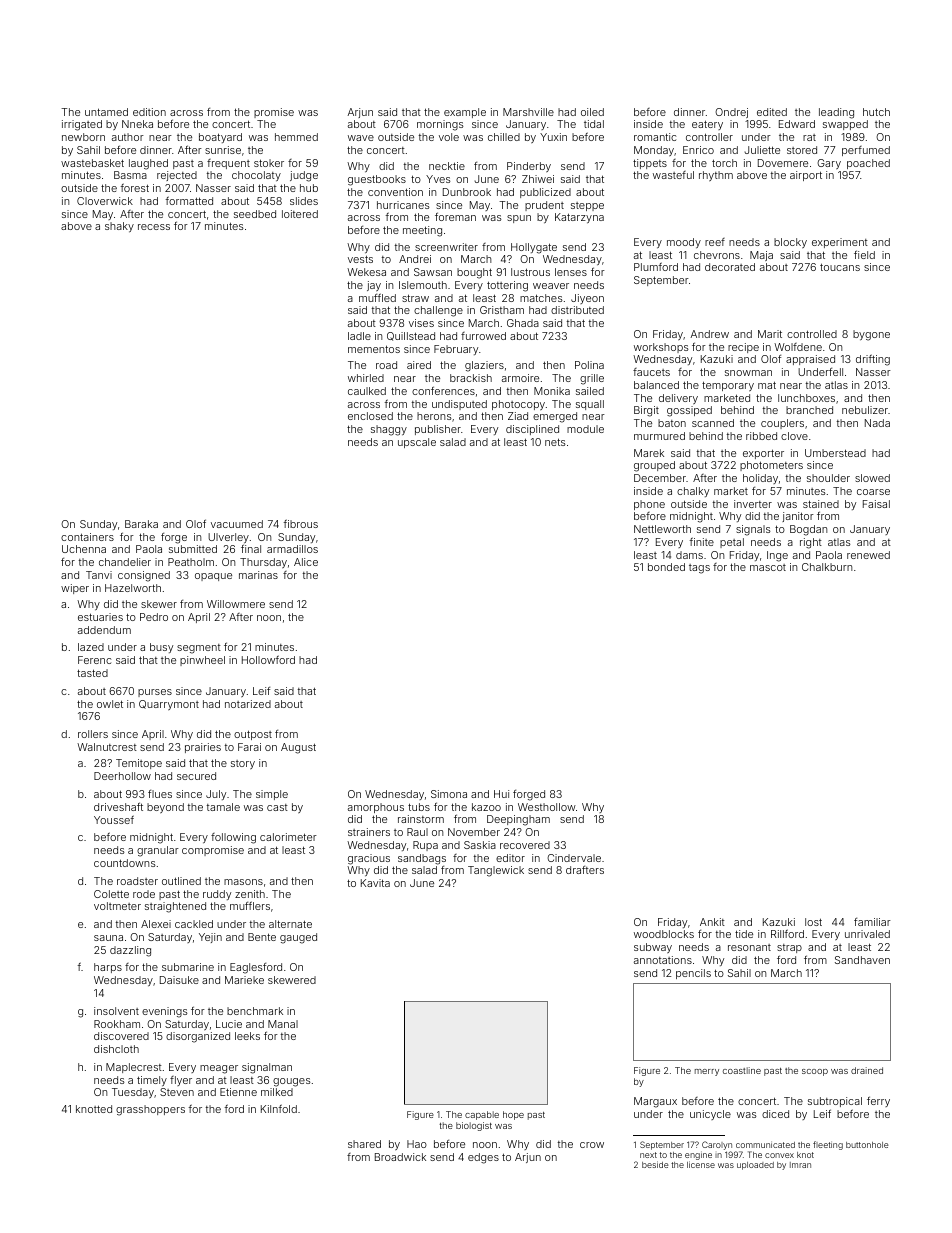 The height and width of the screenshot is (1233, 952). Describe the element at coordinates (106, 112) in the screenshot. I see `untamed` at that location.
